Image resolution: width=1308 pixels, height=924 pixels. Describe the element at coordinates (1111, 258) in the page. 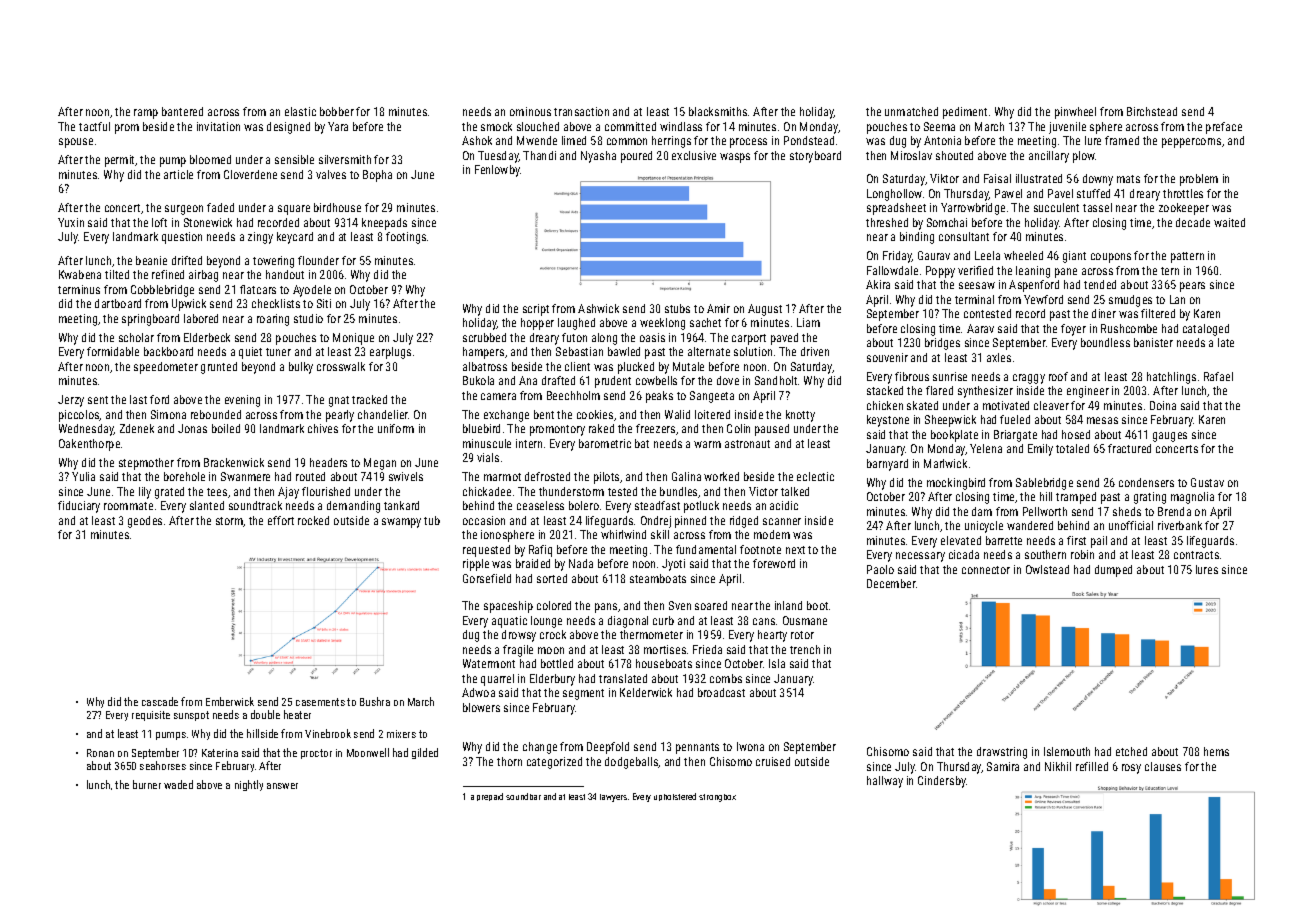

I see `coupons` at that location.
